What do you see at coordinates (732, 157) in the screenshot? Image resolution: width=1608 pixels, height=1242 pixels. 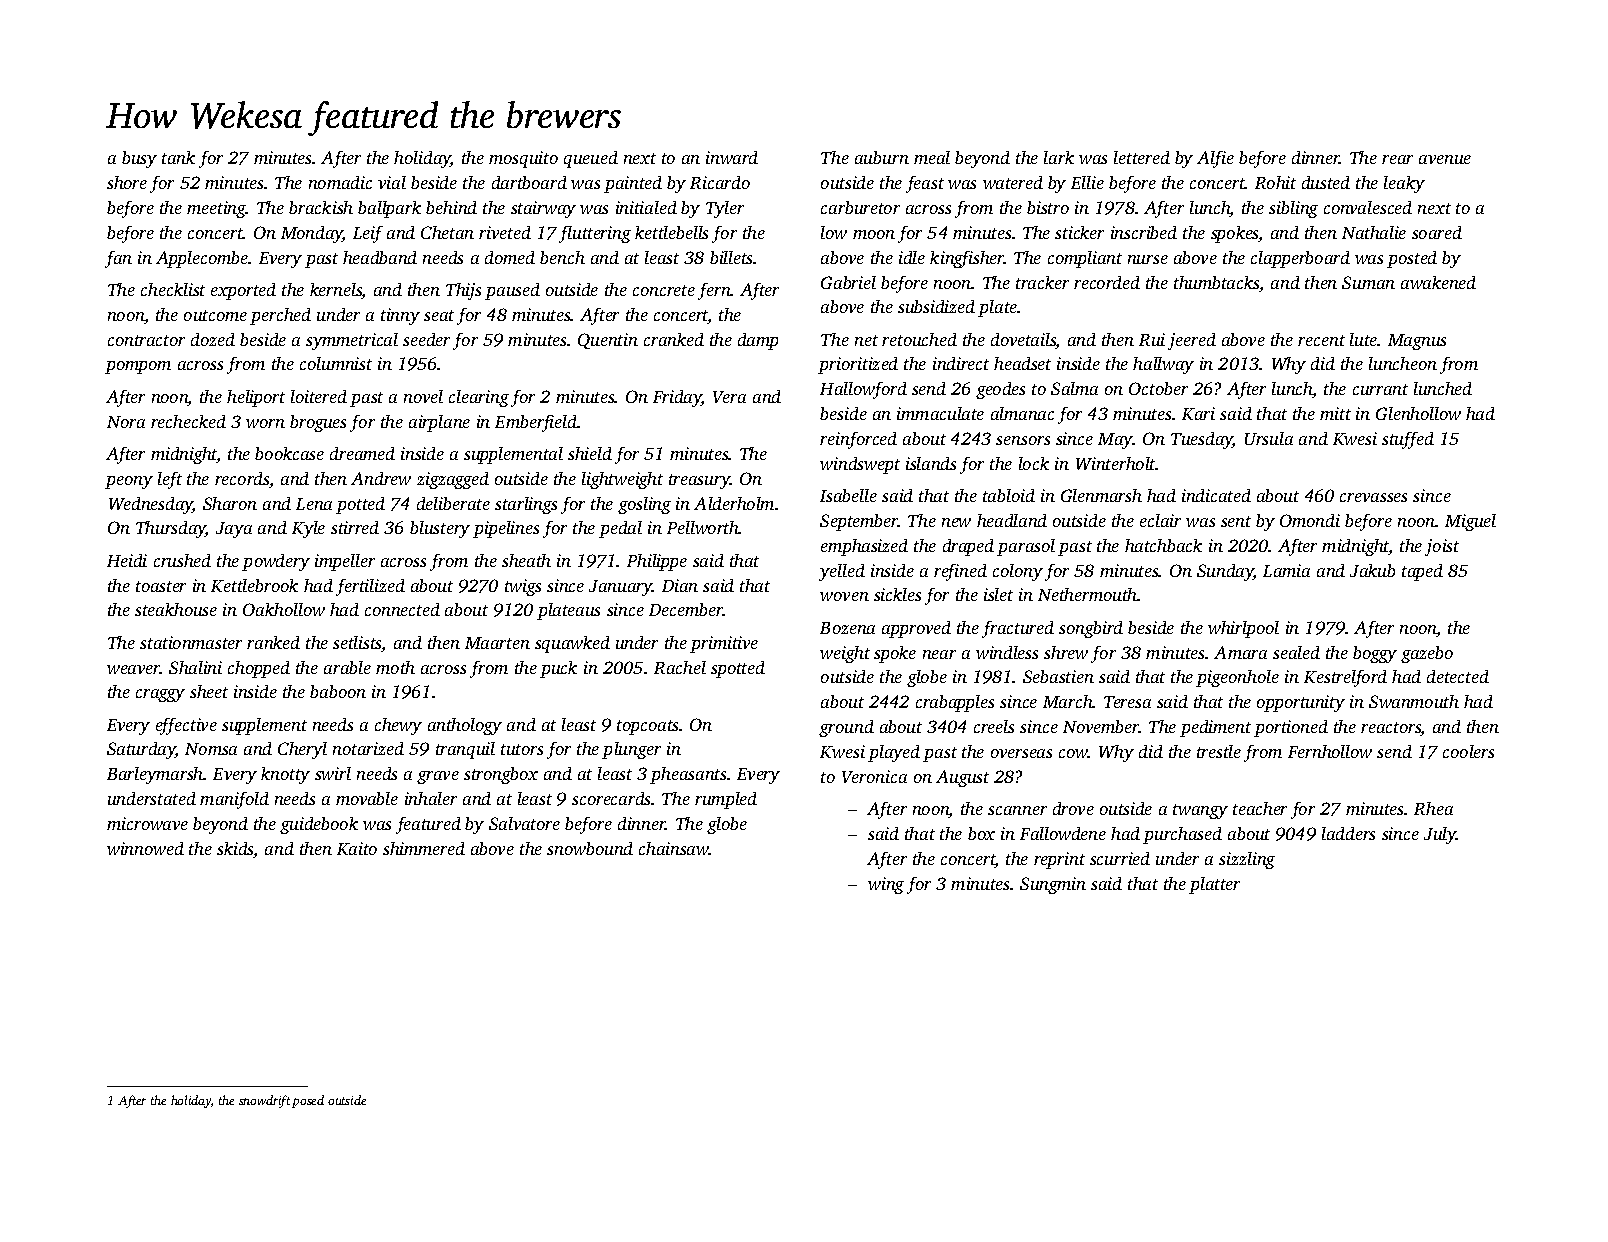 I see `inward` at bounding box center [732, 157].
